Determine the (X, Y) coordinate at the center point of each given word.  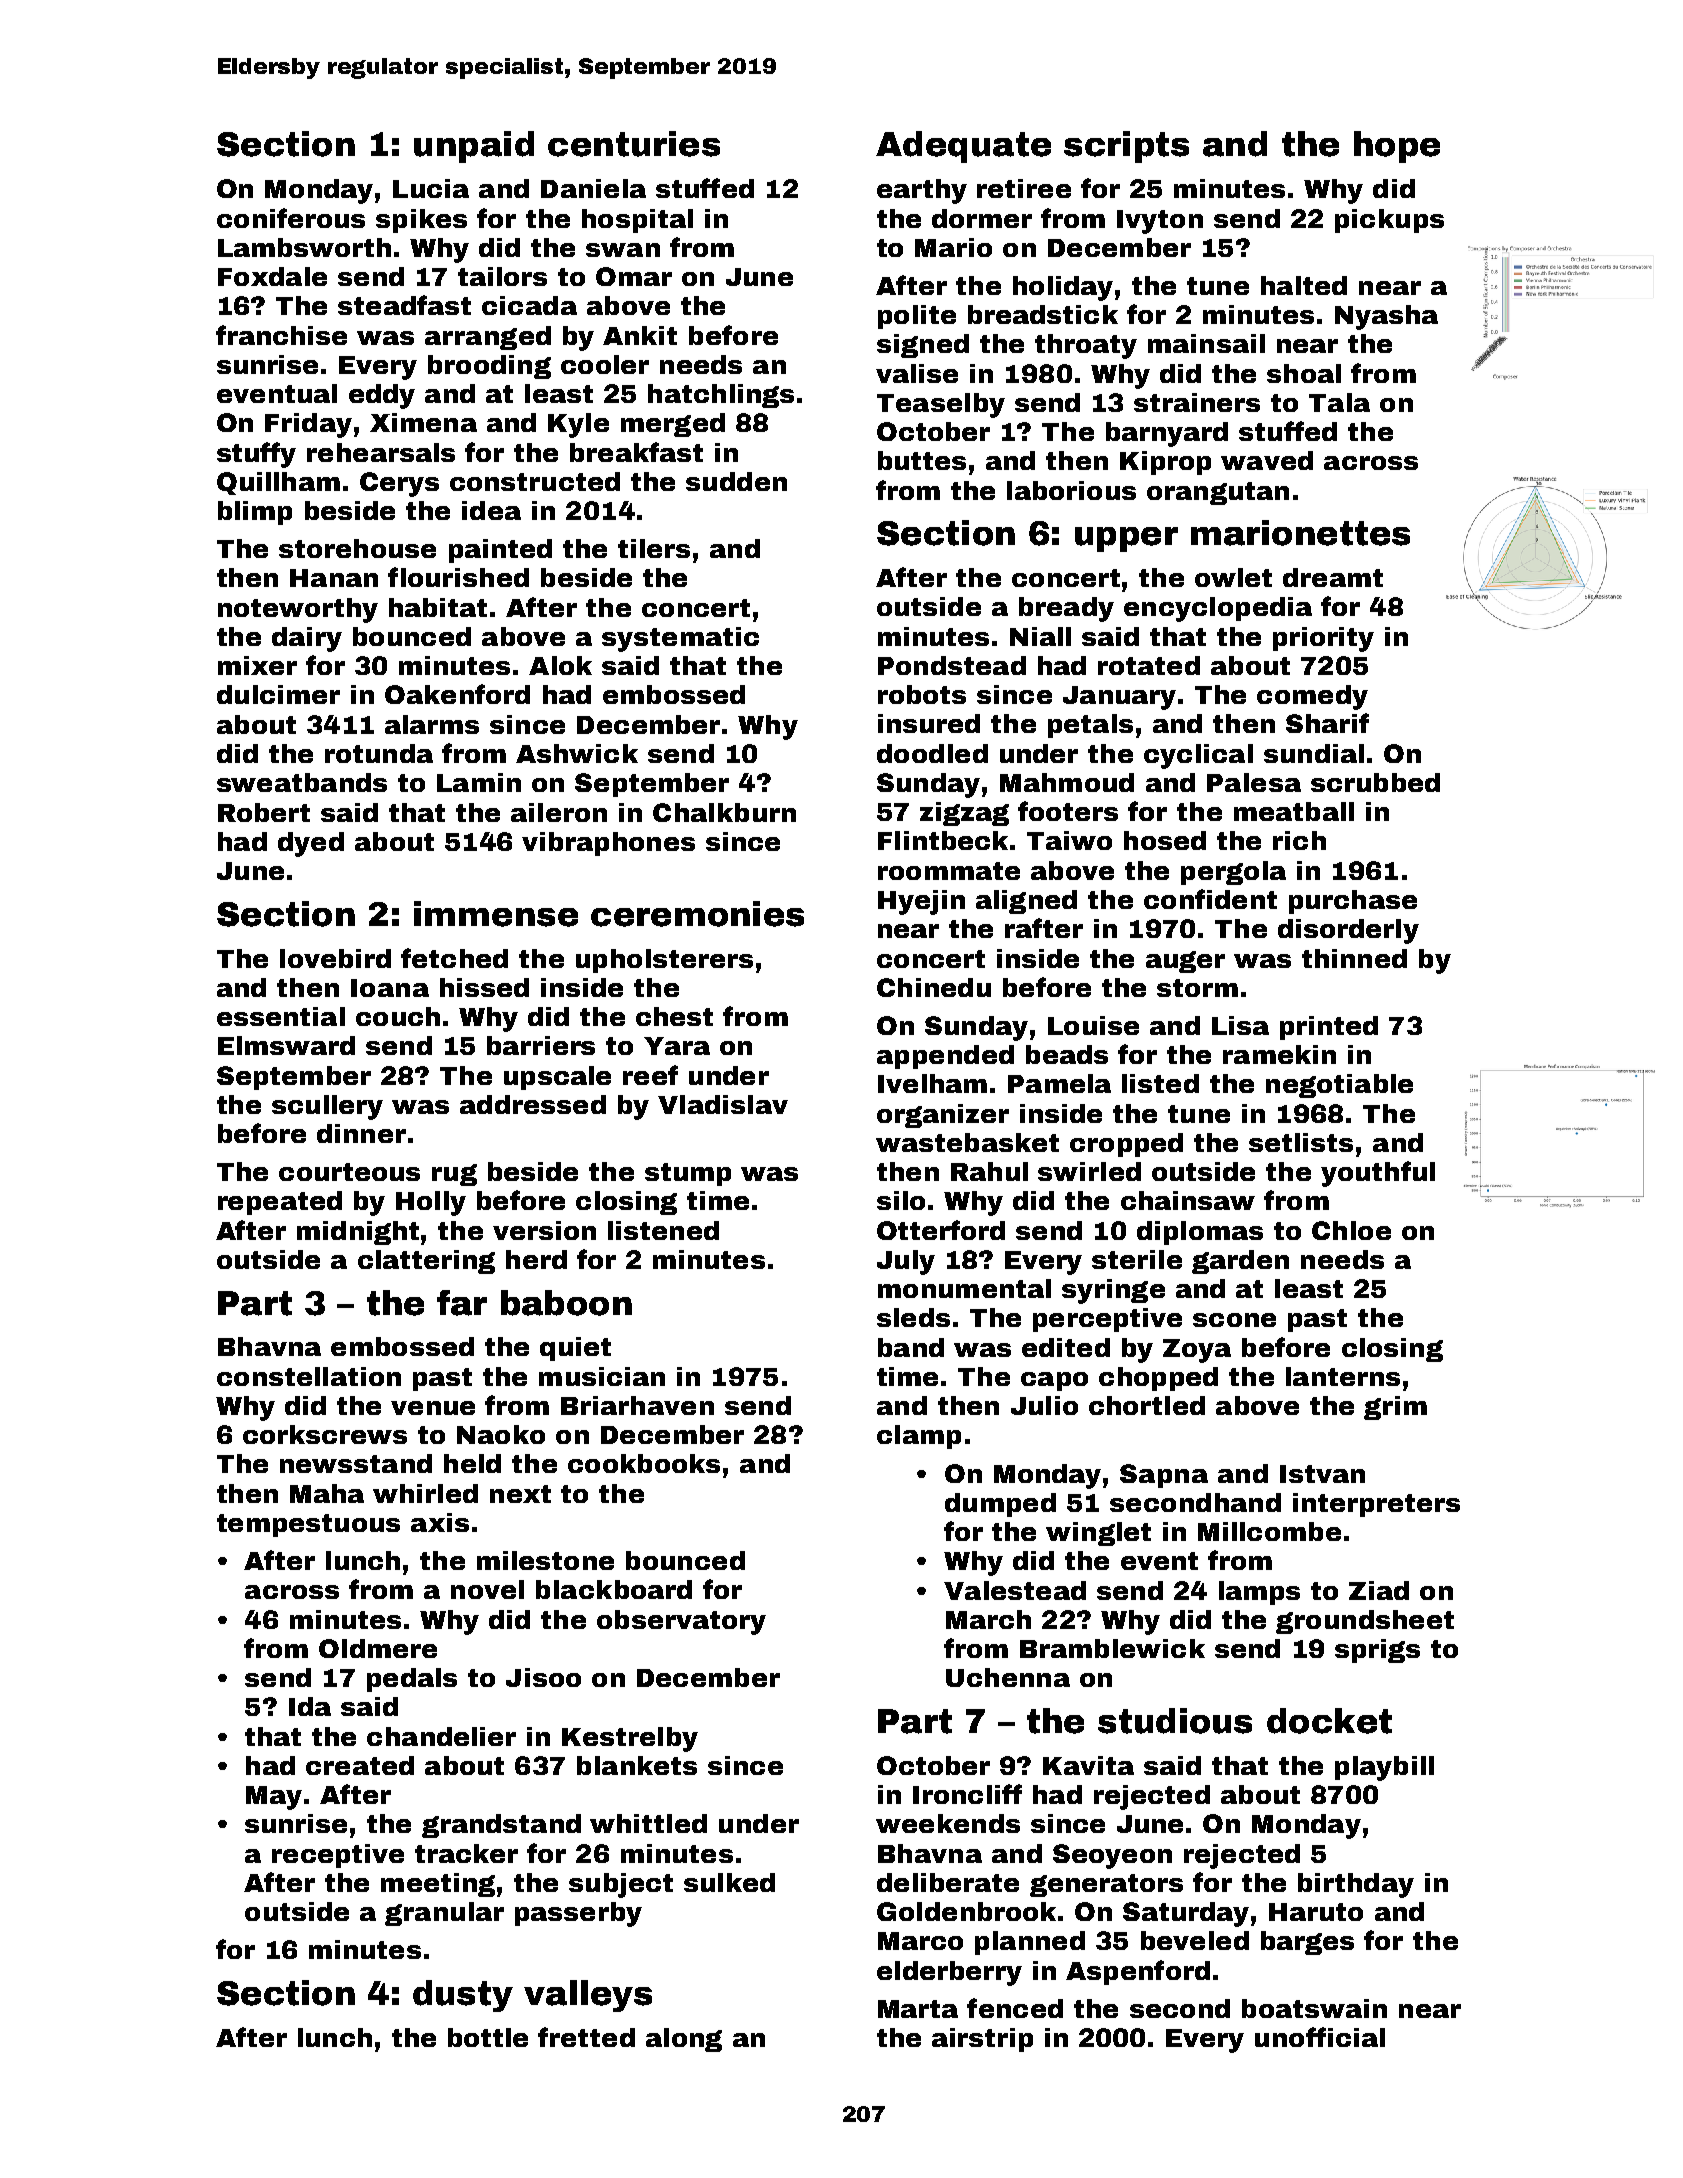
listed (1160, 1083)
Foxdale (272, 276)
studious (1175, 1721)
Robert (264, 812)
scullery (327, 1107)
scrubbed (1375, 782)
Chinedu (934, 987)
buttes (922, 460)
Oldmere (378, 1648)
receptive (338, 1856)
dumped (1000, 1505)
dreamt (1333, 577)
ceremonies (697, 914)
